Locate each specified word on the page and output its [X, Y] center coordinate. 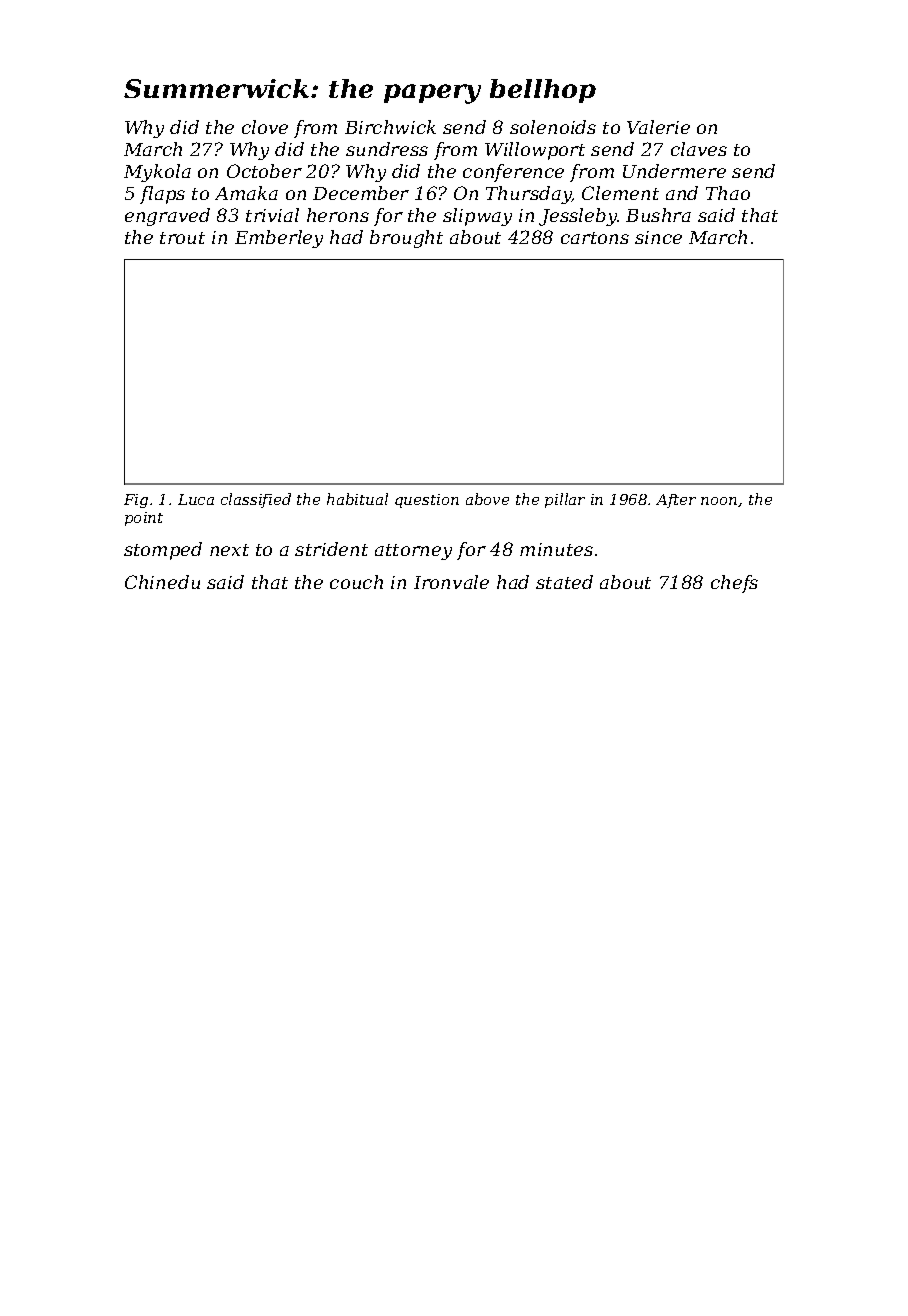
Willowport [535, 151]
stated [564, 582]
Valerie [658, 127]
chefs [734, 584]
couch [356, 582]
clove [265, 127]
